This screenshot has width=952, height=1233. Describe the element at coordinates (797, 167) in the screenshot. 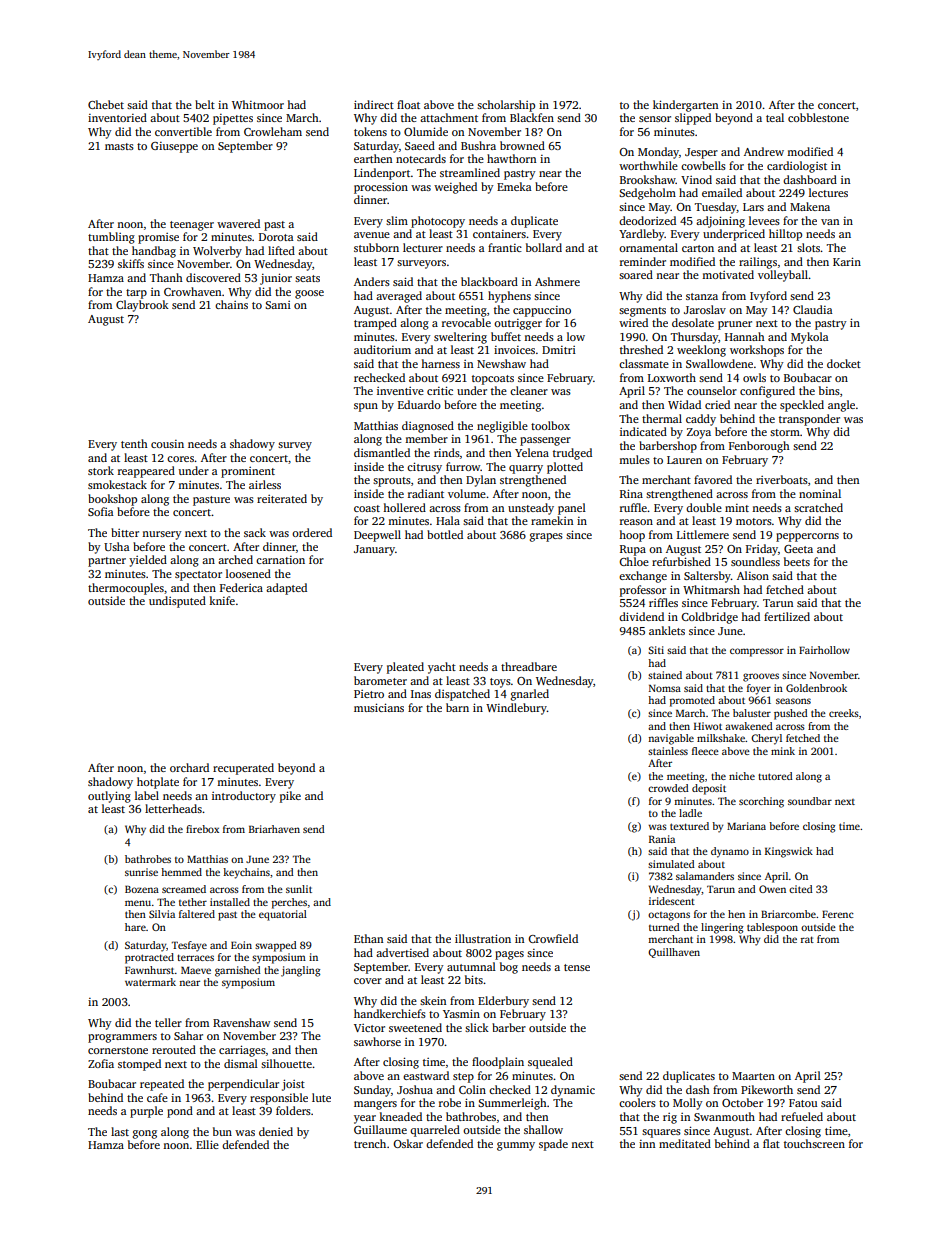

I see `cardiologist` at that location.
